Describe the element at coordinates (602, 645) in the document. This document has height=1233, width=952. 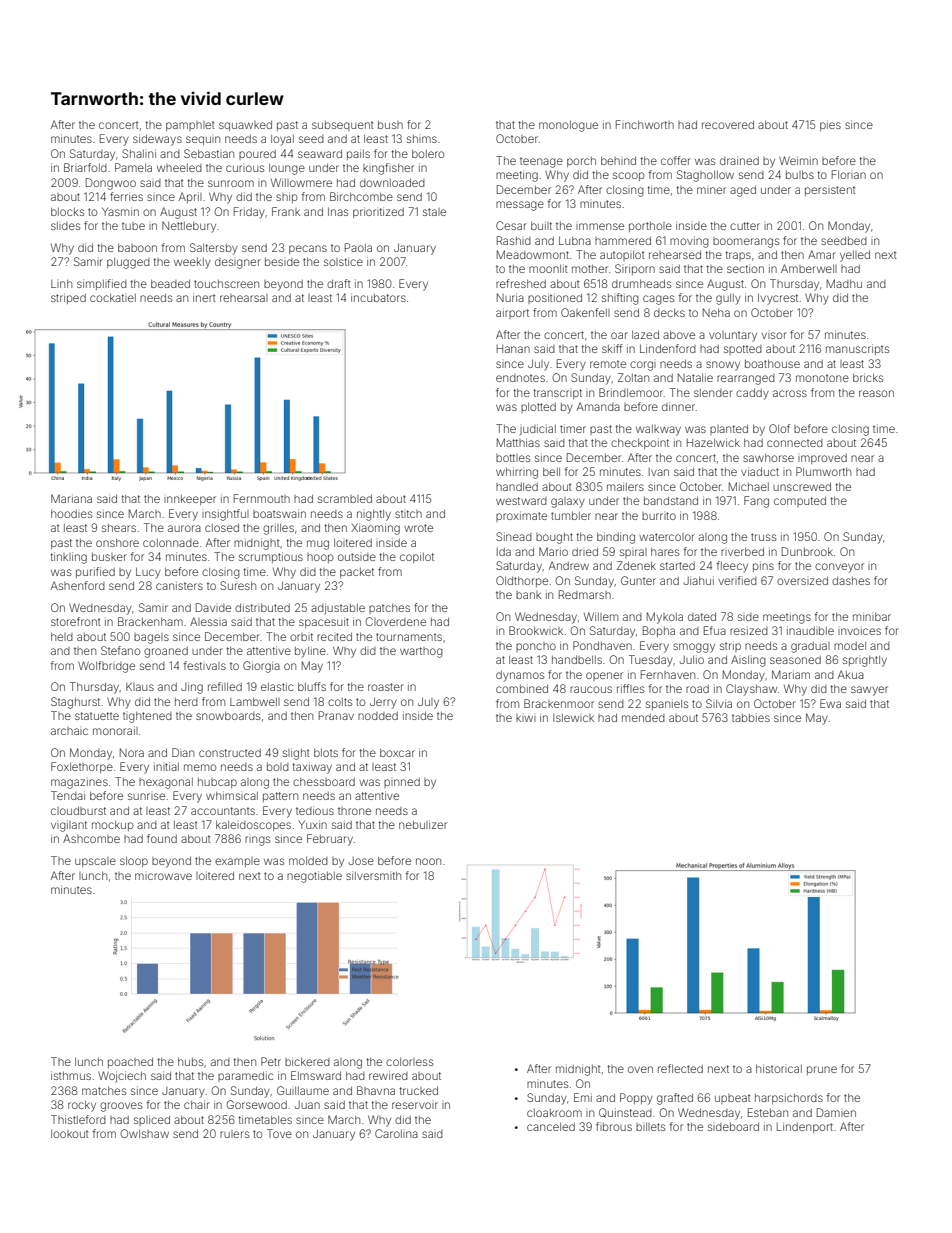
I see `Pondhaven` at that location.
